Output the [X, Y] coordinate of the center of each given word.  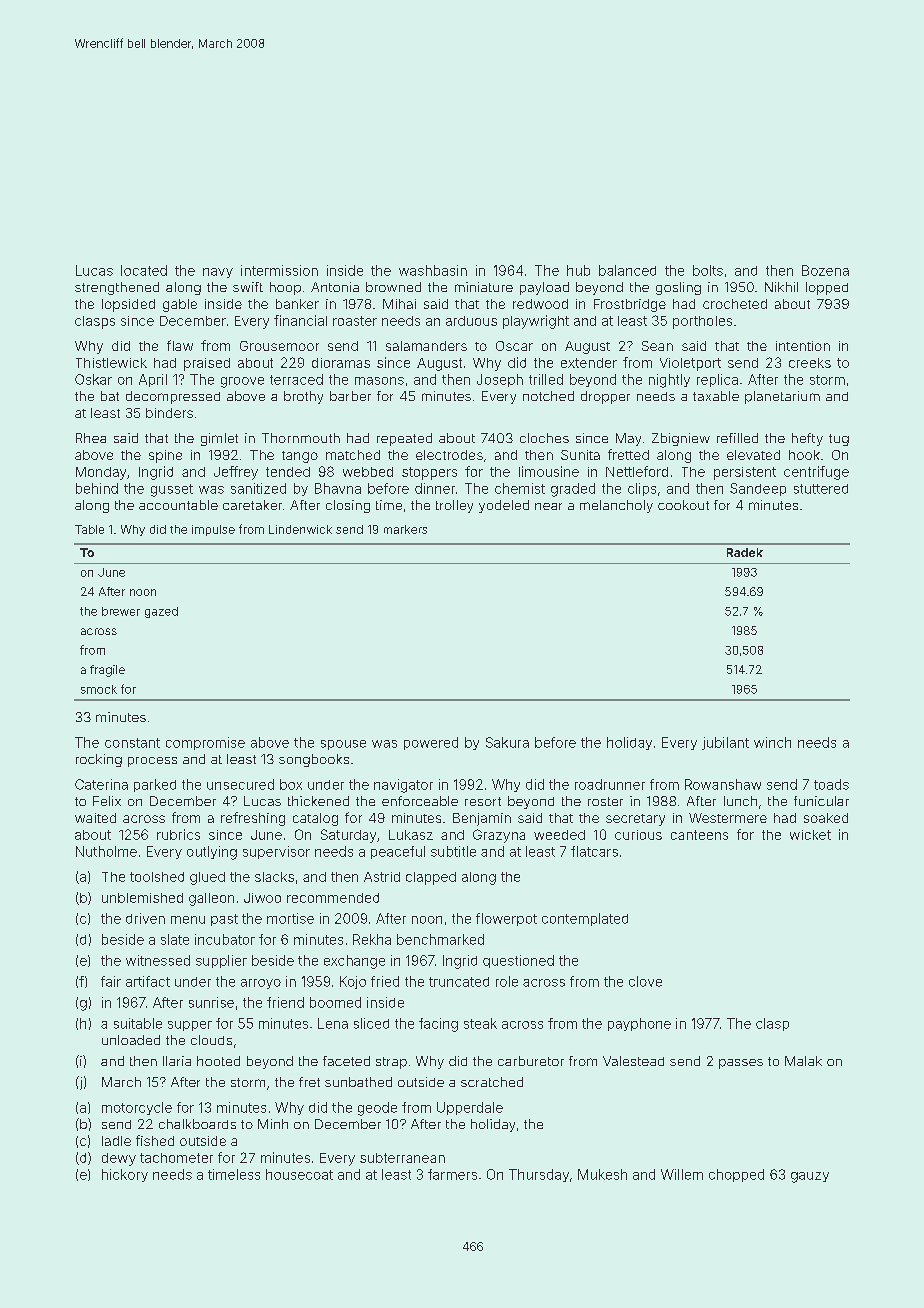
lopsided [128, 305]
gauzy [810, 1177]
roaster [355, 321]
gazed [161, 612]
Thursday [539, 1175]
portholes [702, 322]
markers [405, 529]
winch [772, 742]
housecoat [299, 1174]
